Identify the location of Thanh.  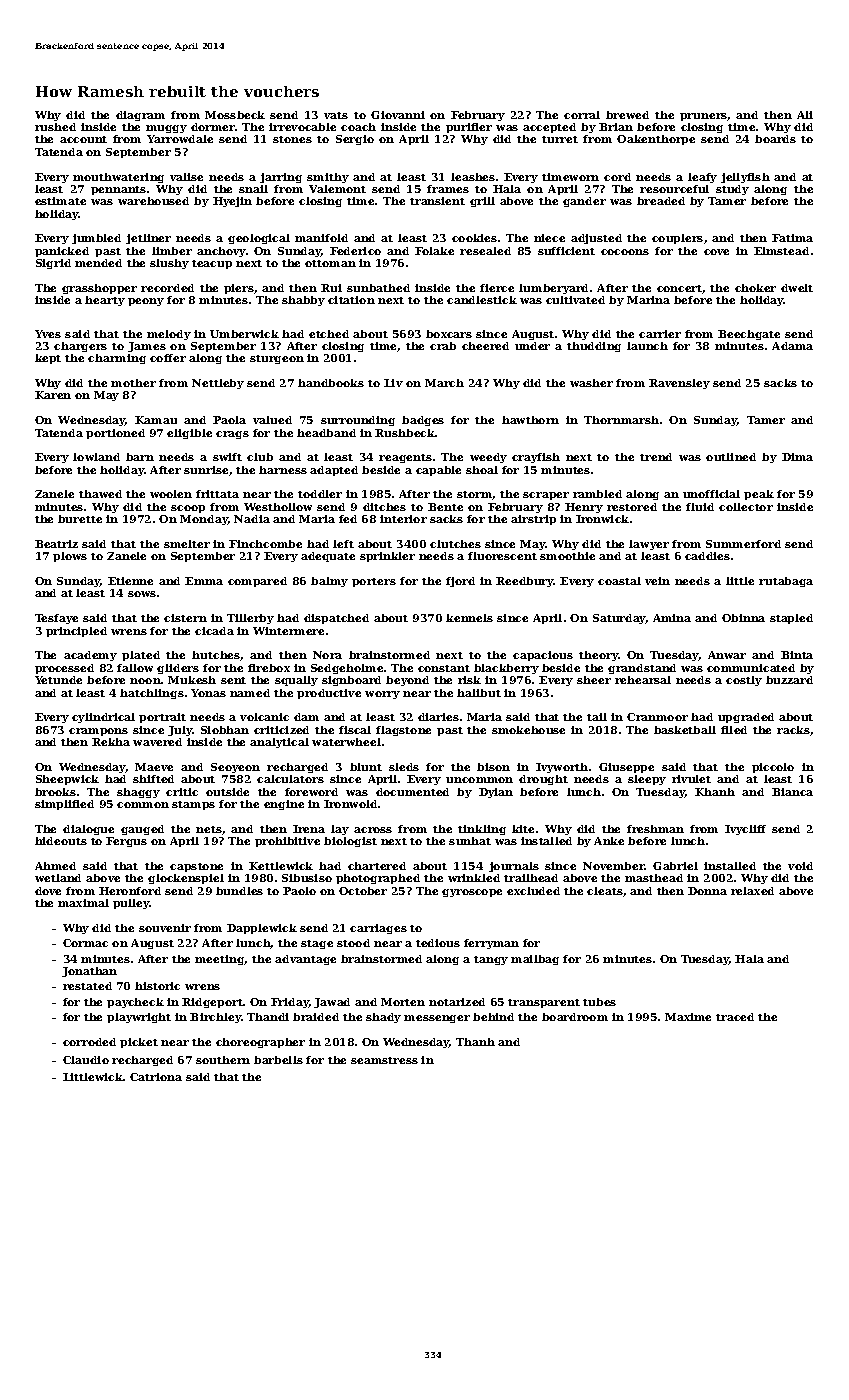
(475, 1042).
